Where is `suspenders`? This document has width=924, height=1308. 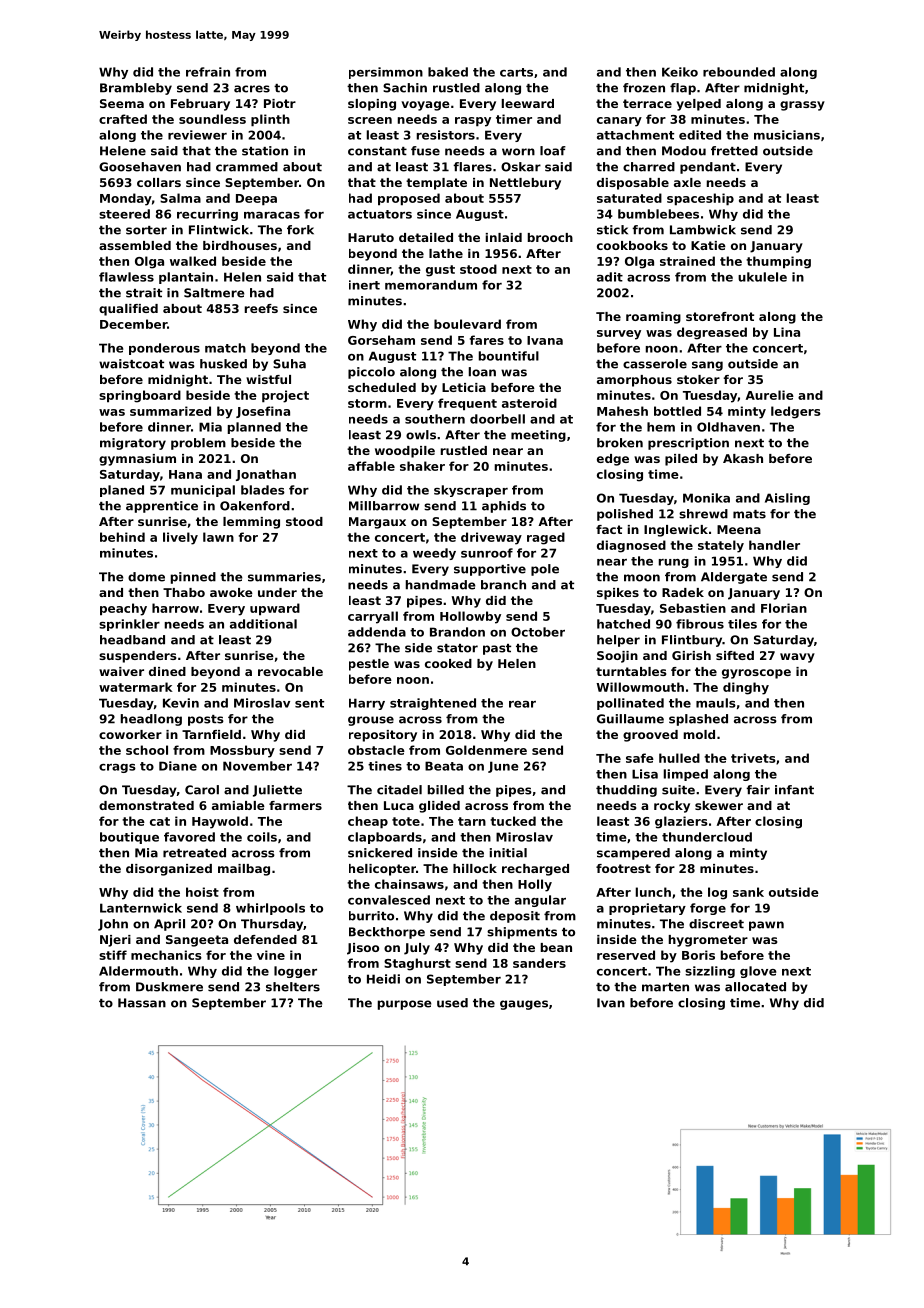
suspenders is located at coordinates (137, 657).
